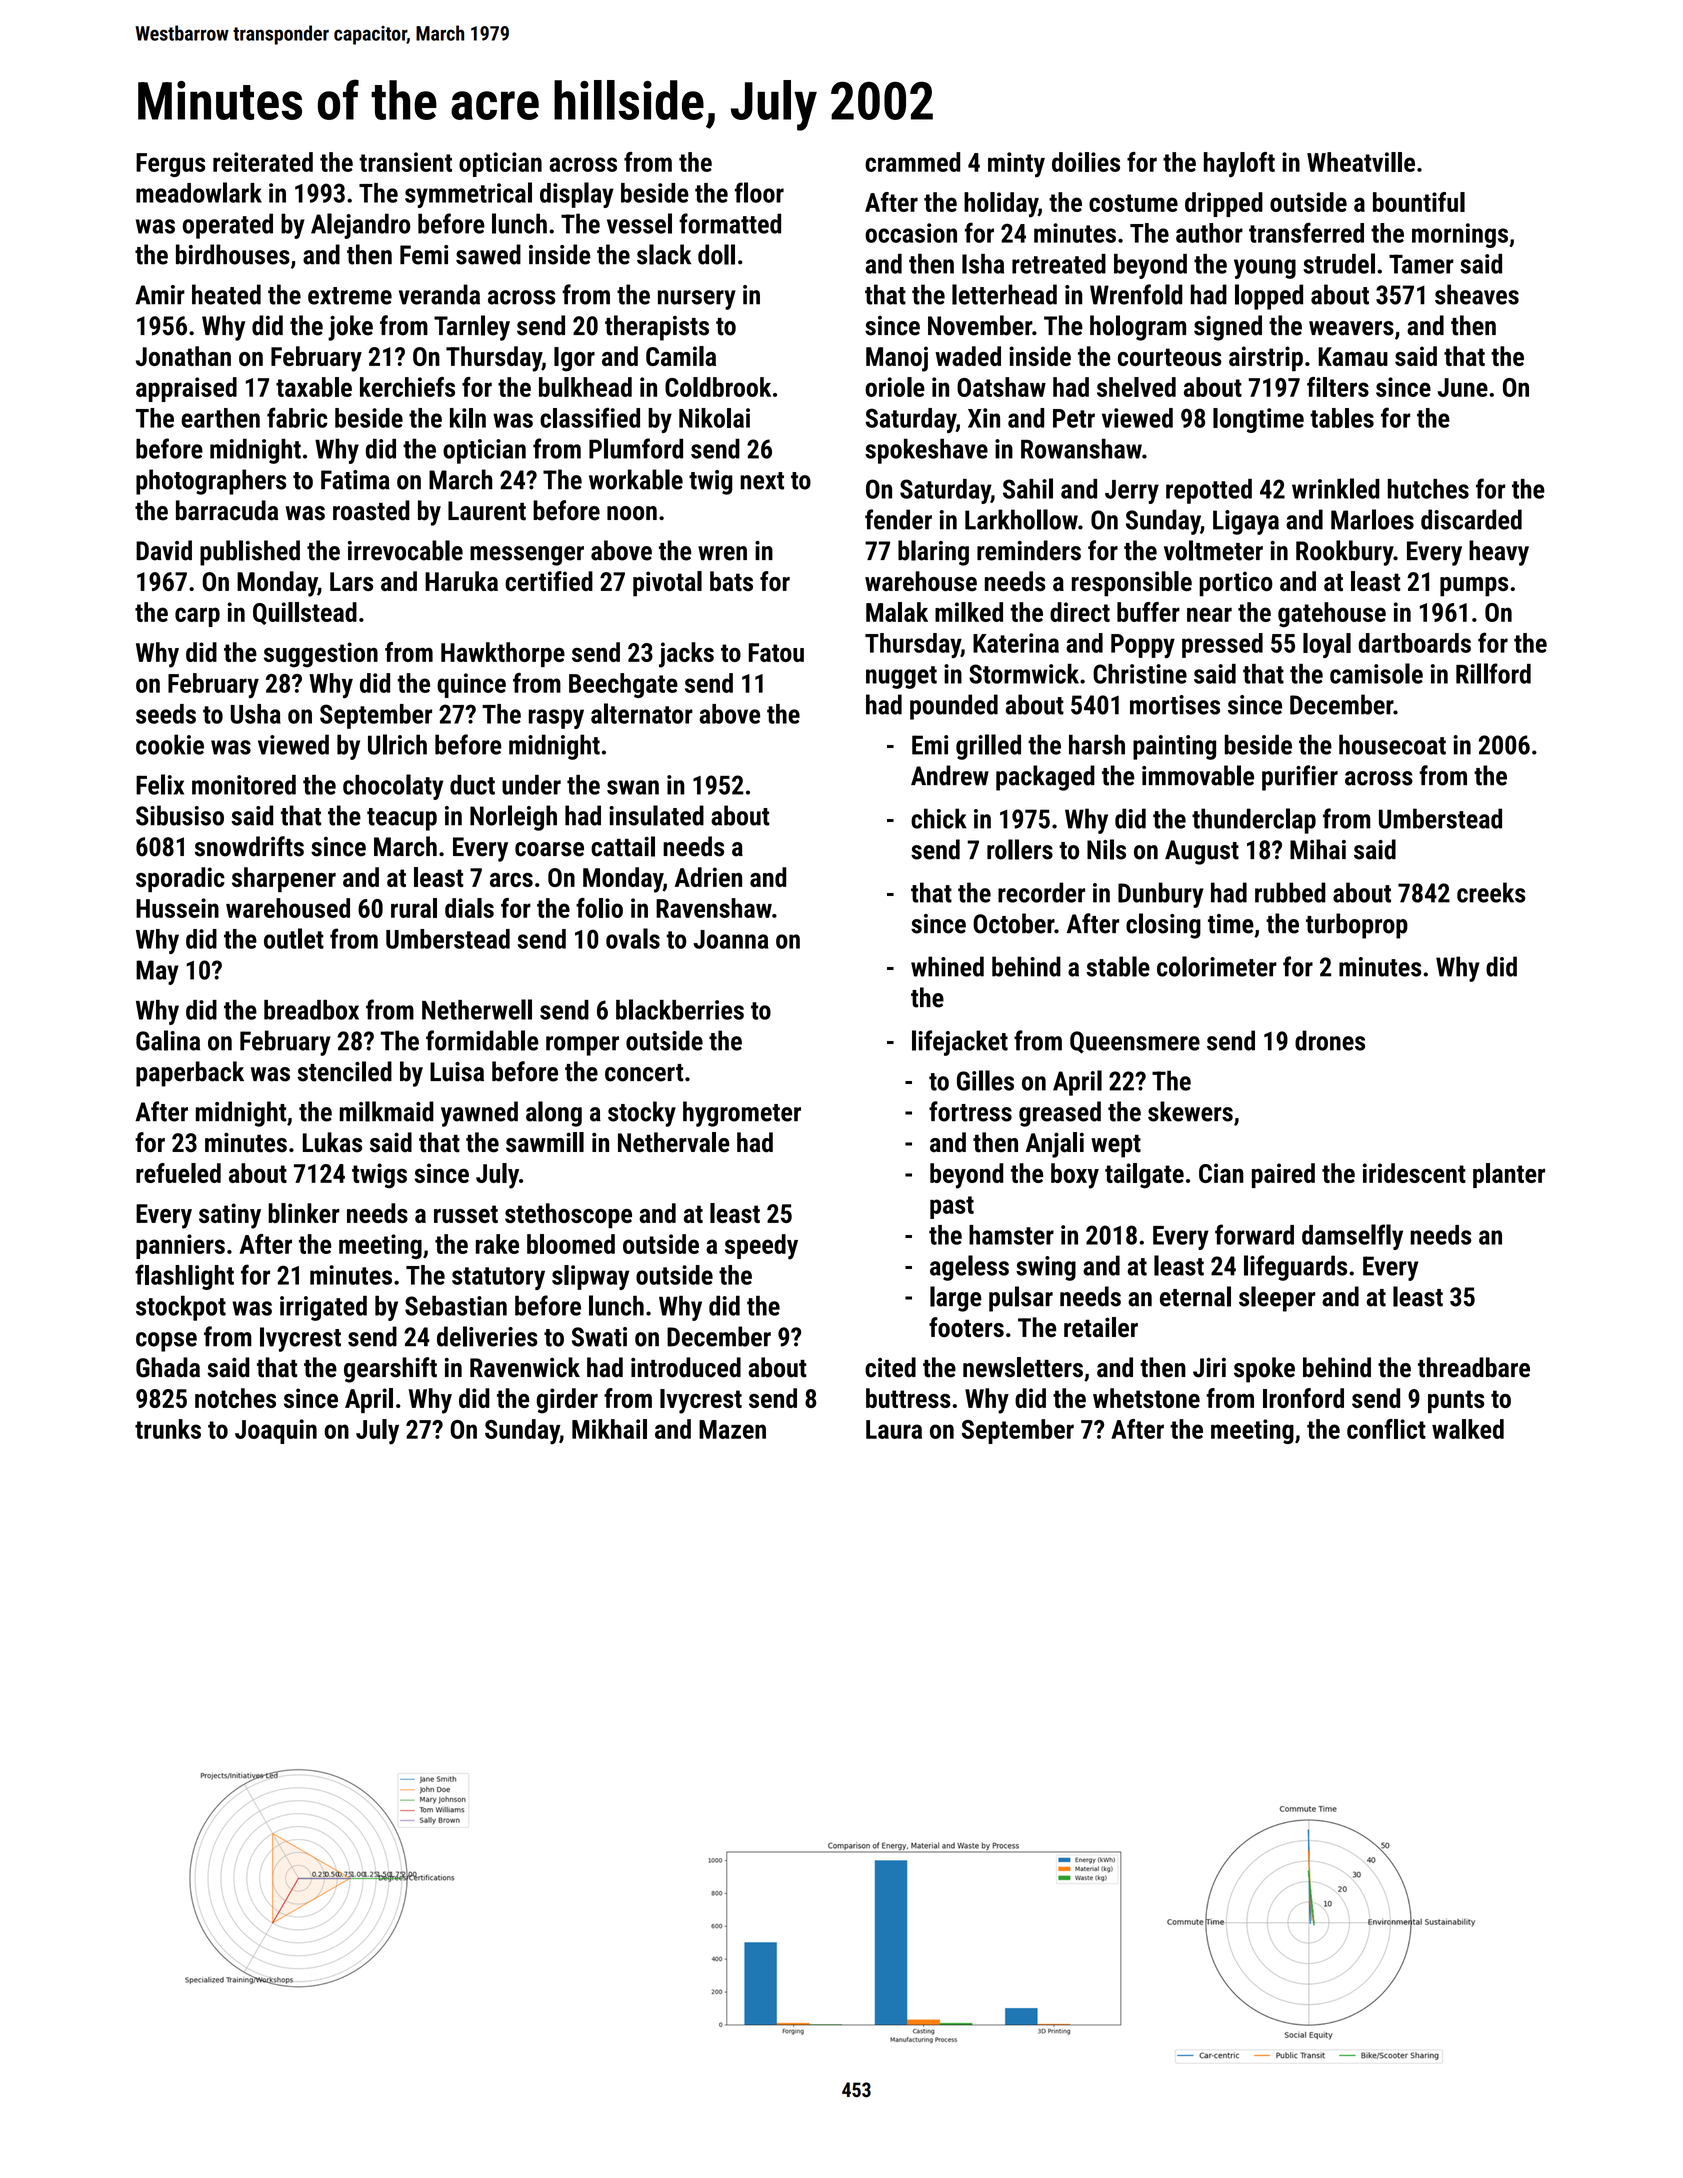 The width and height of the image is (1683, 2178). Describe the element at coordinates (1086, 162) in the image. I see `doilies` at that location.
